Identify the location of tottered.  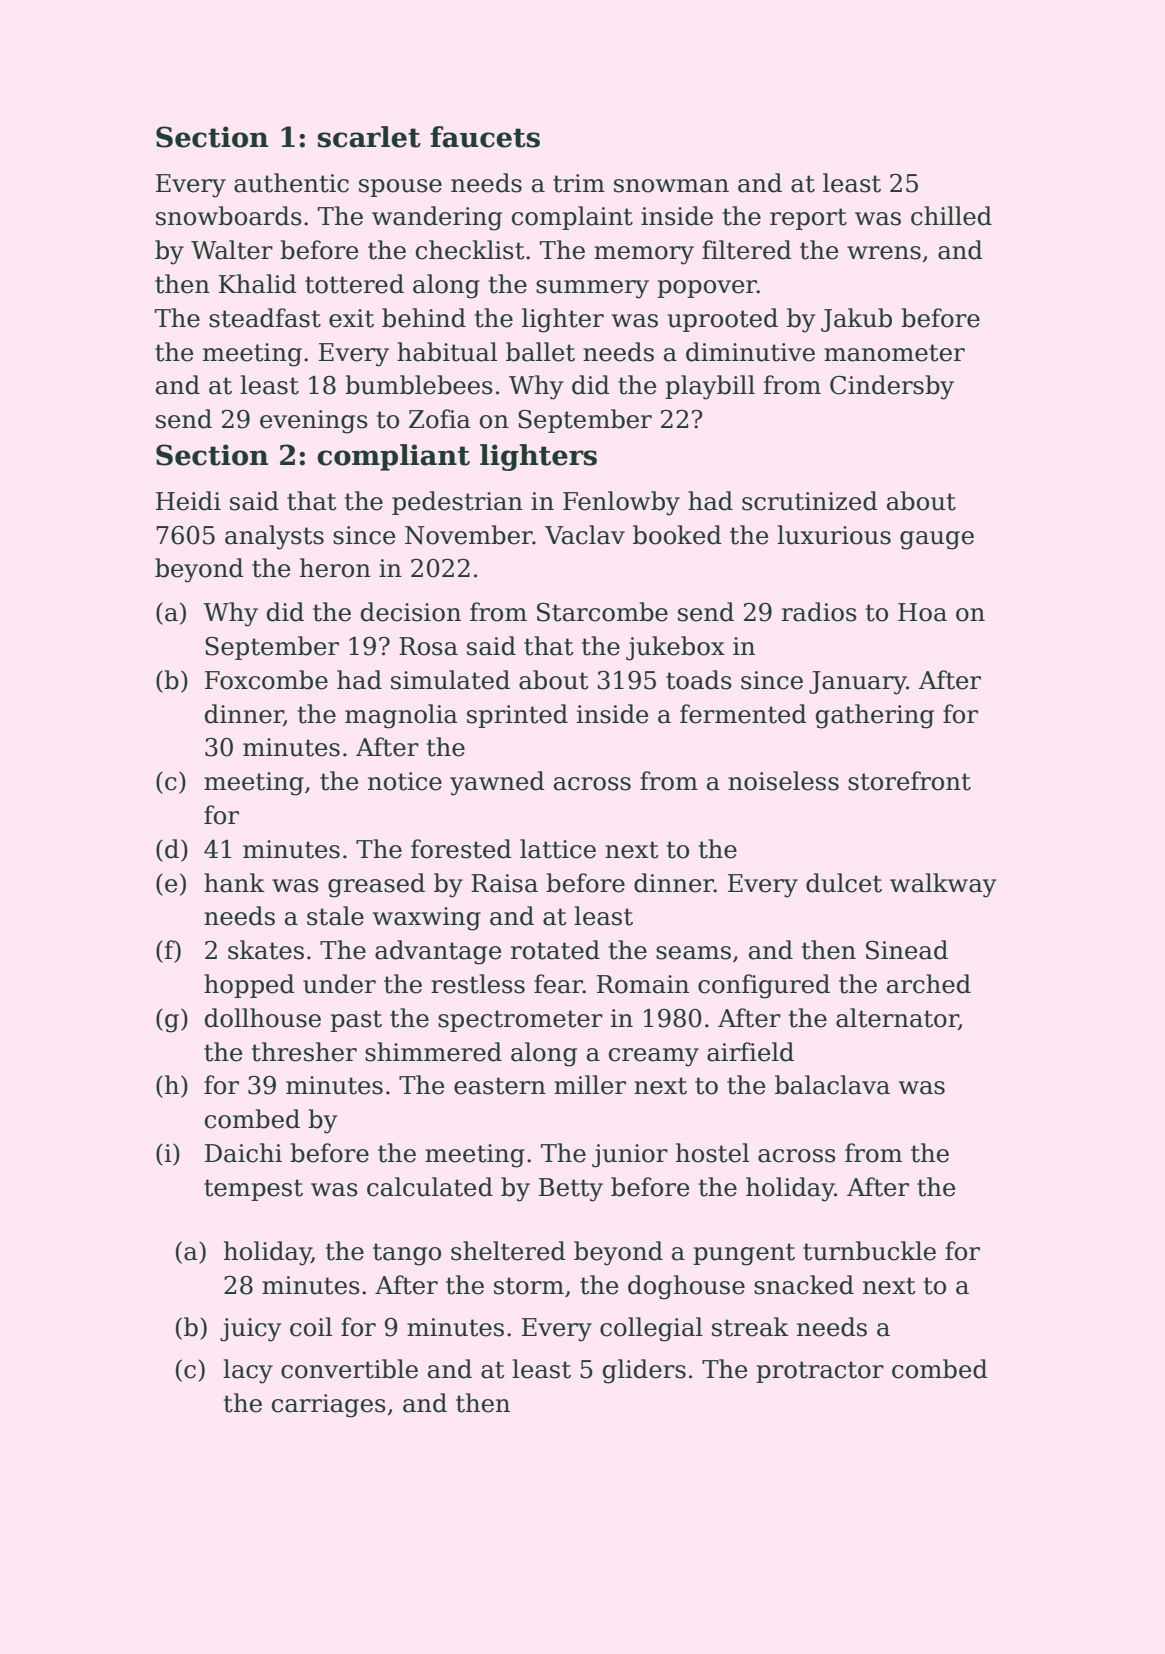
(354, 284).
